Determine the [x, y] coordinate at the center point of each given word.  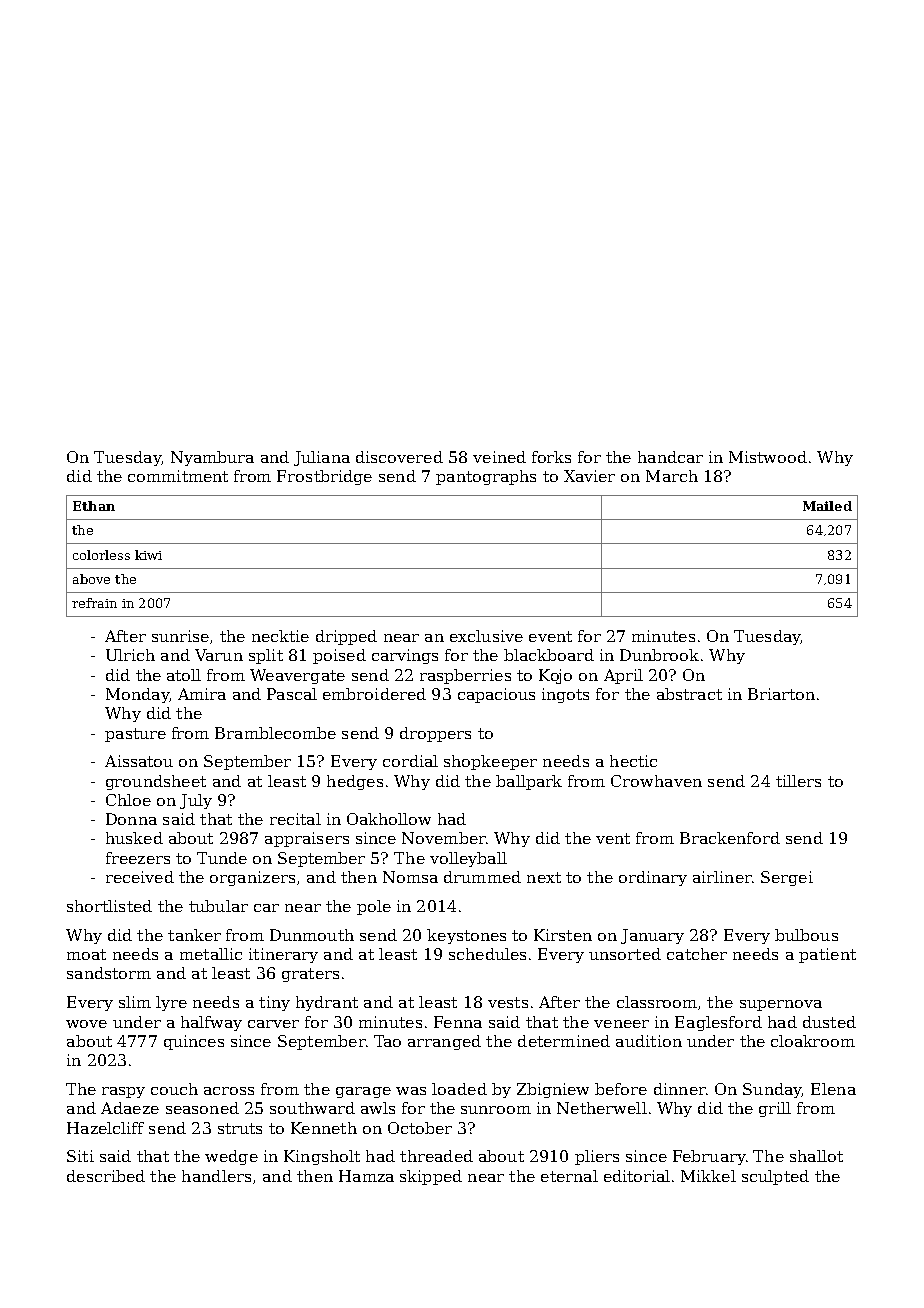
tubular [218, 906]
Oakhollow [389, 819]
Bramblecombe [275, 733]
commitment [178, 476]
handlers [216, 1176]
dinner [680, 1089]
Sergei [787, 878]
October [420, 1128]
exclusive [486, 636]
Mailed [827, 506]
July [196, 801]
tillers [798, 781]
